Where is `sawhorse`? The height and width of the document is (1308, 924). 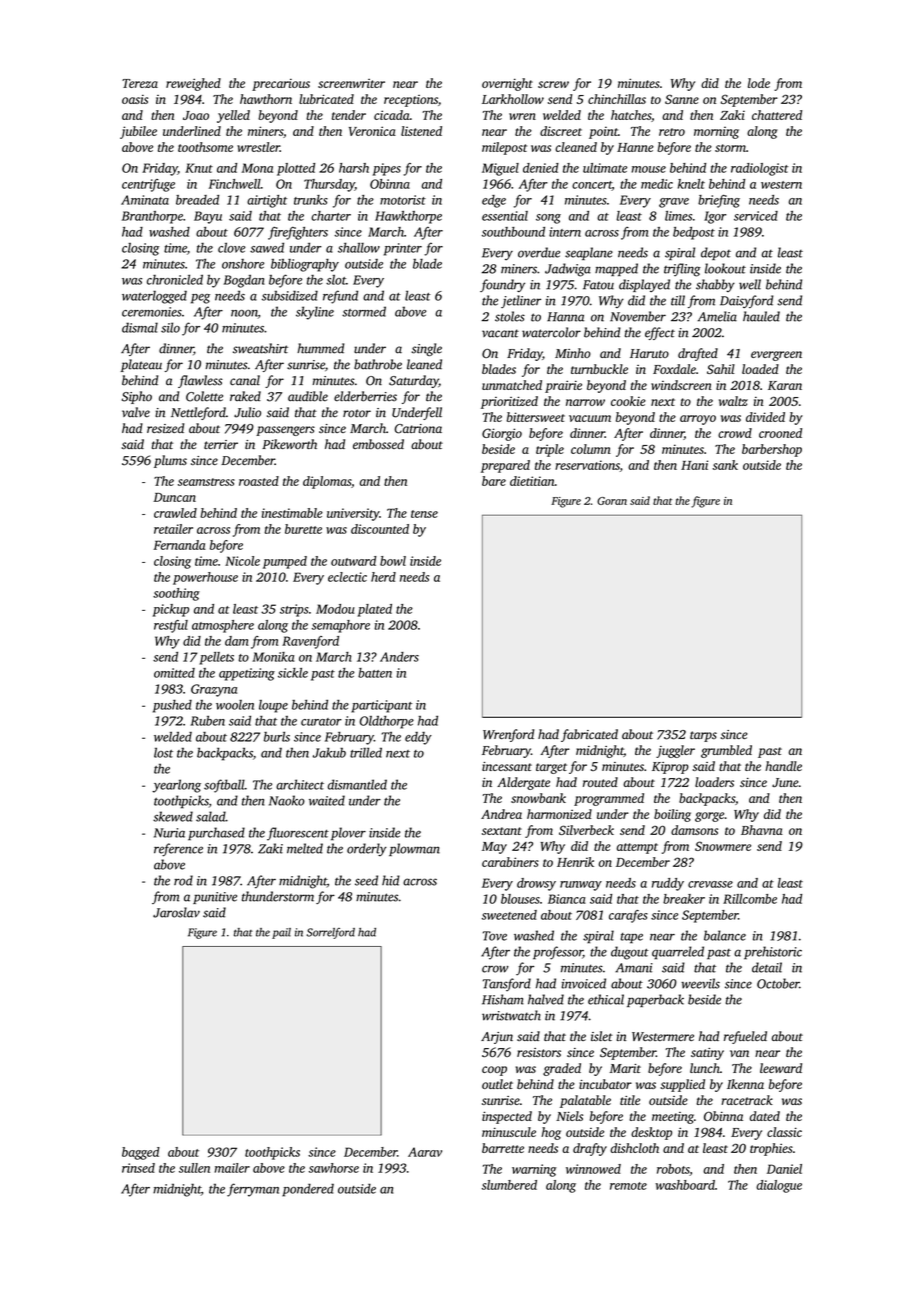
sawhorse is located at coordinates (334, 1168).
